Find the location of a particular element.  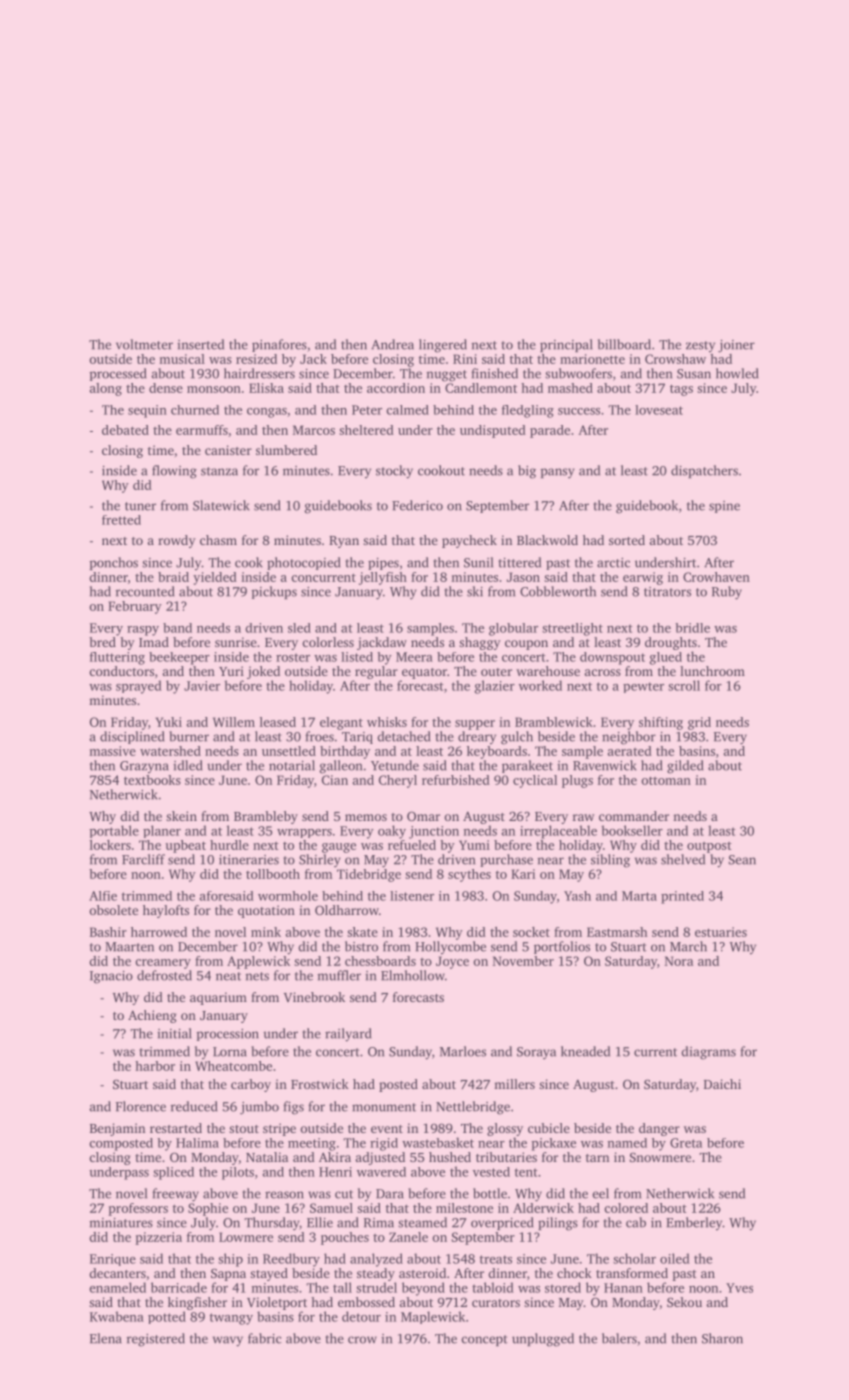

Applewick is located at coordinates (258, 962).
